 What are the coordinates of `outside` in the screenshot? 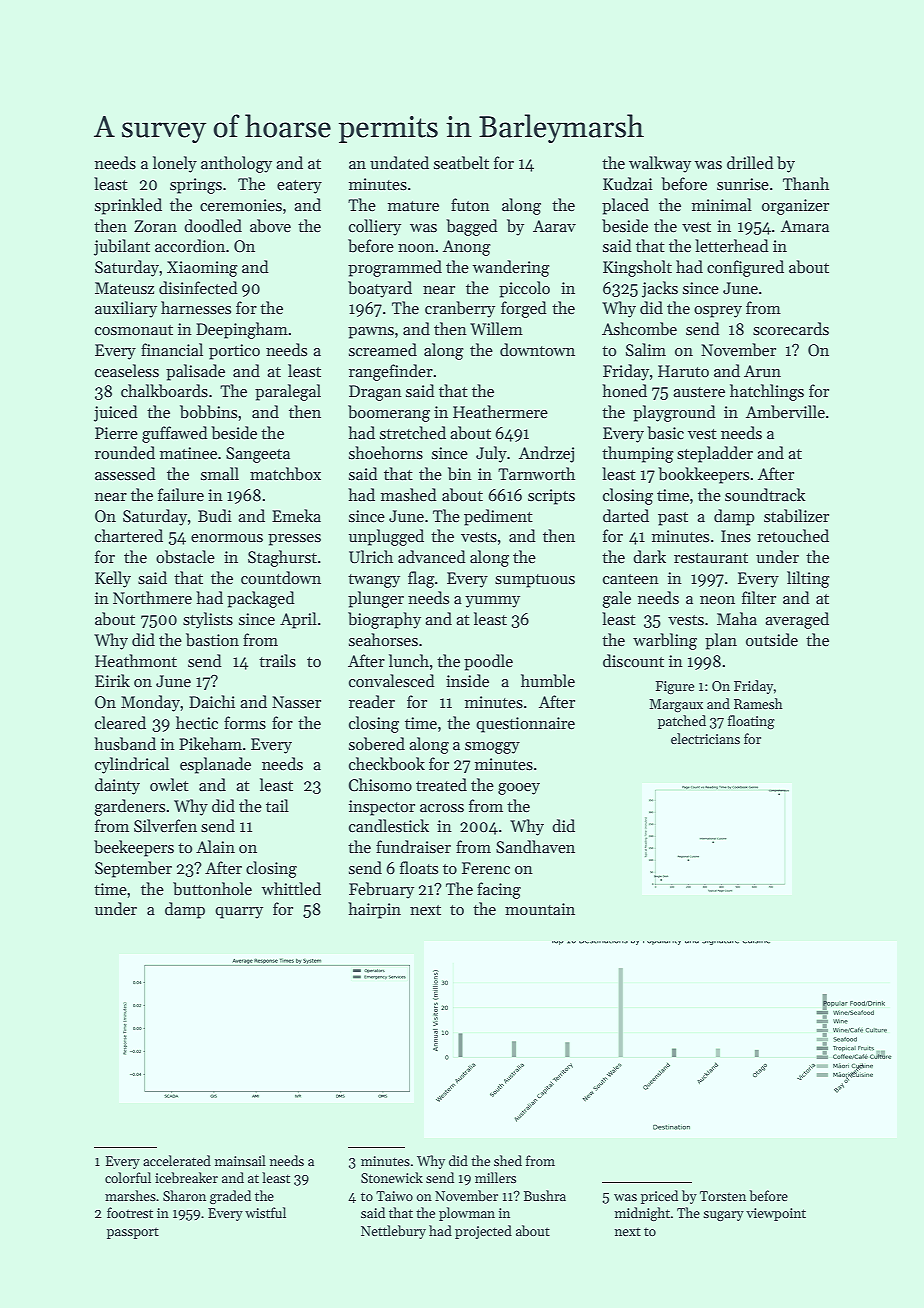 It's located at (772, 640).
